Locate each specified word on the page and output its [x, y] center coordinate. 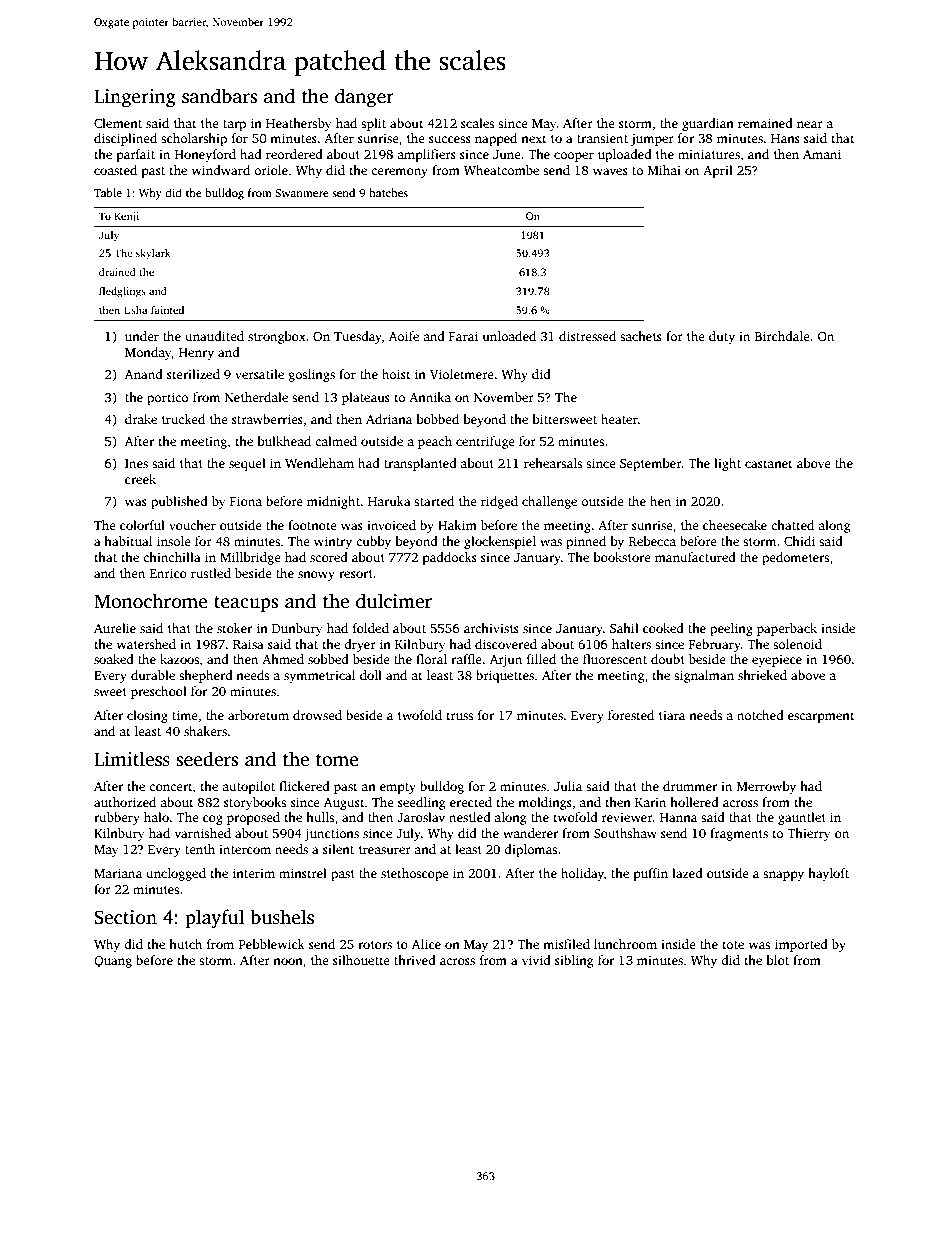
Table [108, 192]
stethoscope [415, 874]
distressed [587, 336]
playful [214, 919]
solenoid [797, 644]
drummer [690, 786]
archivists [491, 628]
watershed [146, 644]
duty [722, 337]
